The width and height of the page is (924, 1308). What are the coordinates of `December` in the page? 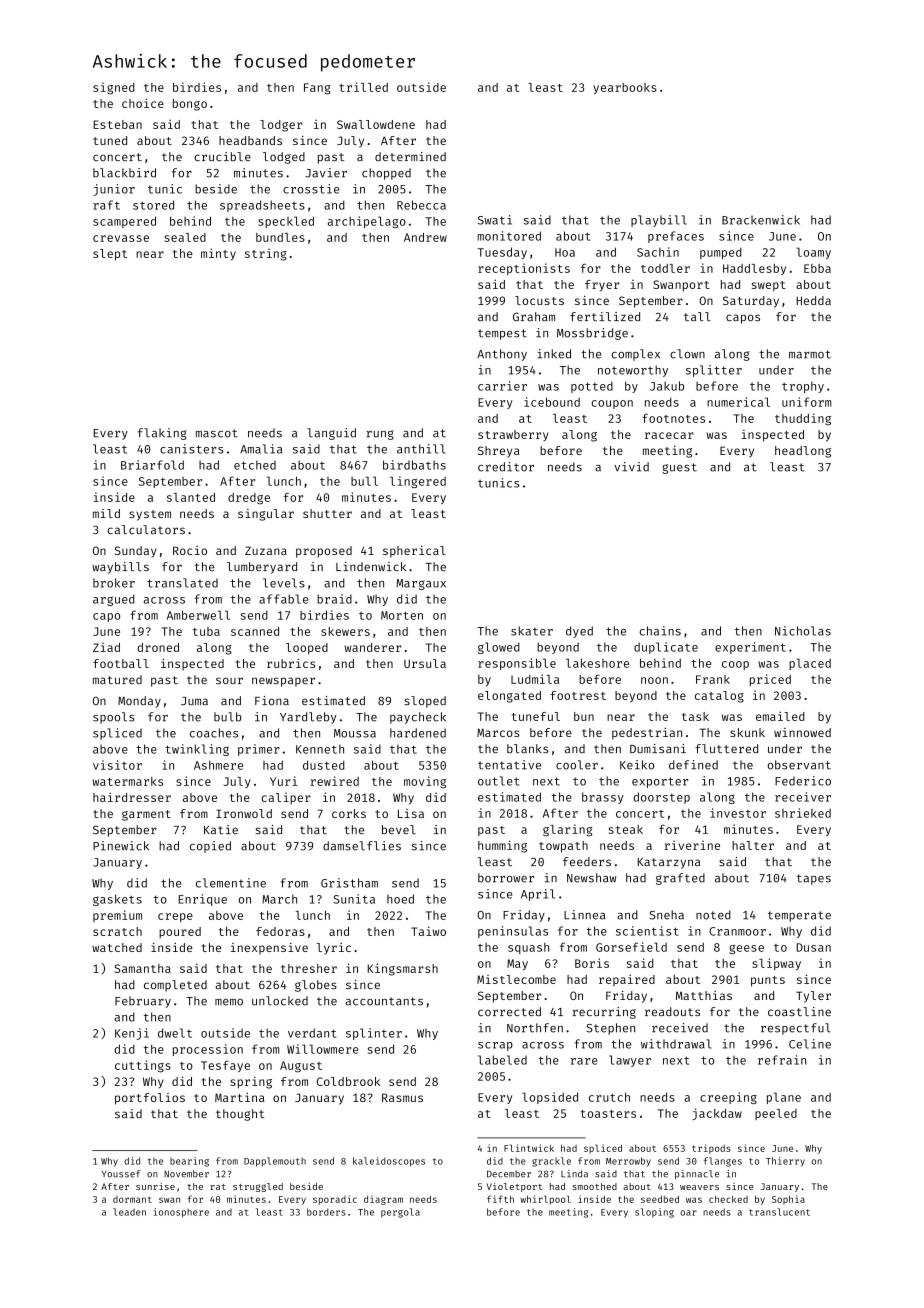 It's located at (509, 1174).
